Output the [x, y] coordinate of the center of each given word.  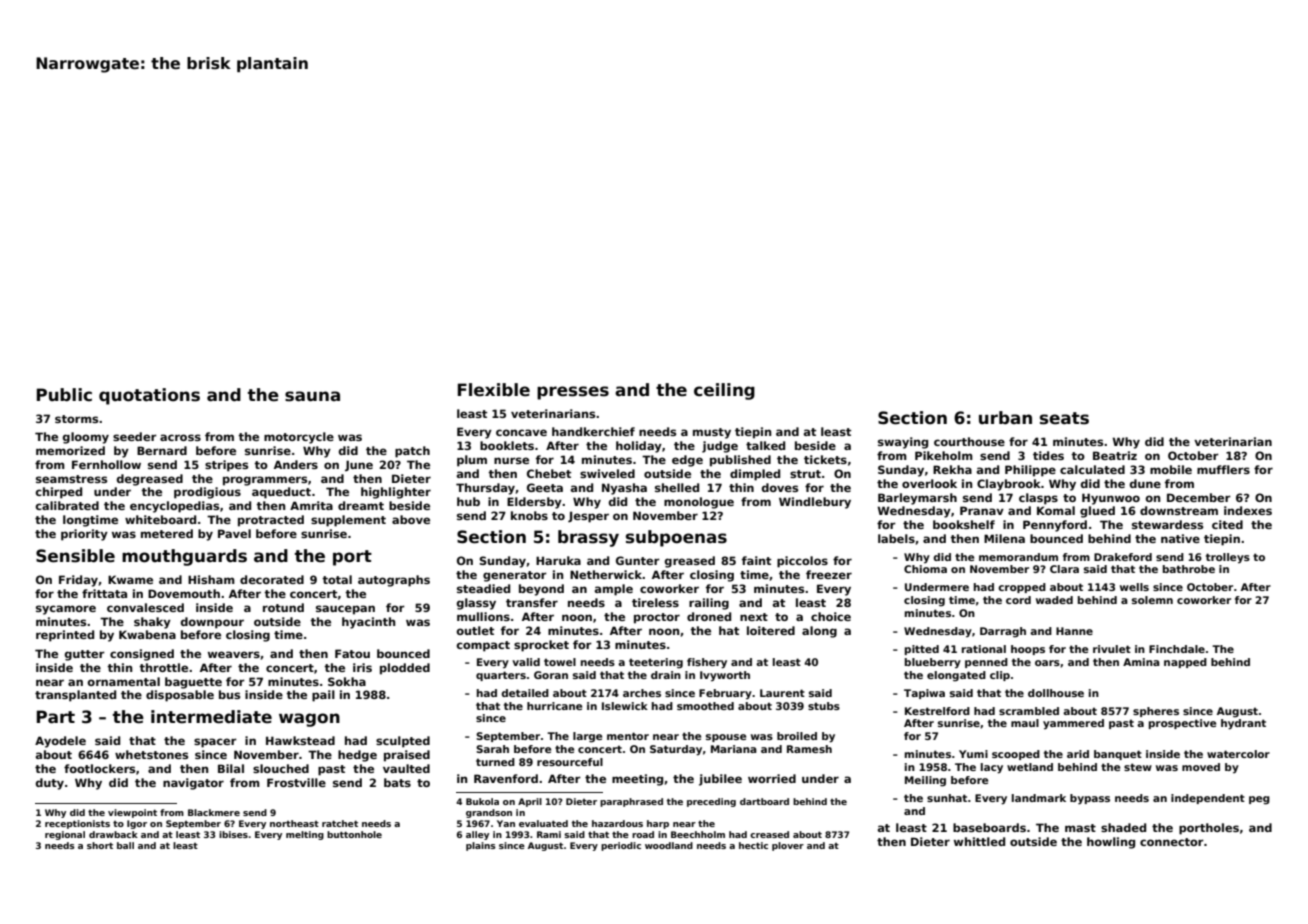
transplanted [75, 696]
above [411, 519]
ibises [233, 834]
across [180, 437]
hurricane [554, 706]
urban [1005, 418]
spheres [1156, 712]
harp [658, 824]
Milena [1004, 538]
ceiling [724, 391]
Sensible [75, 556]
